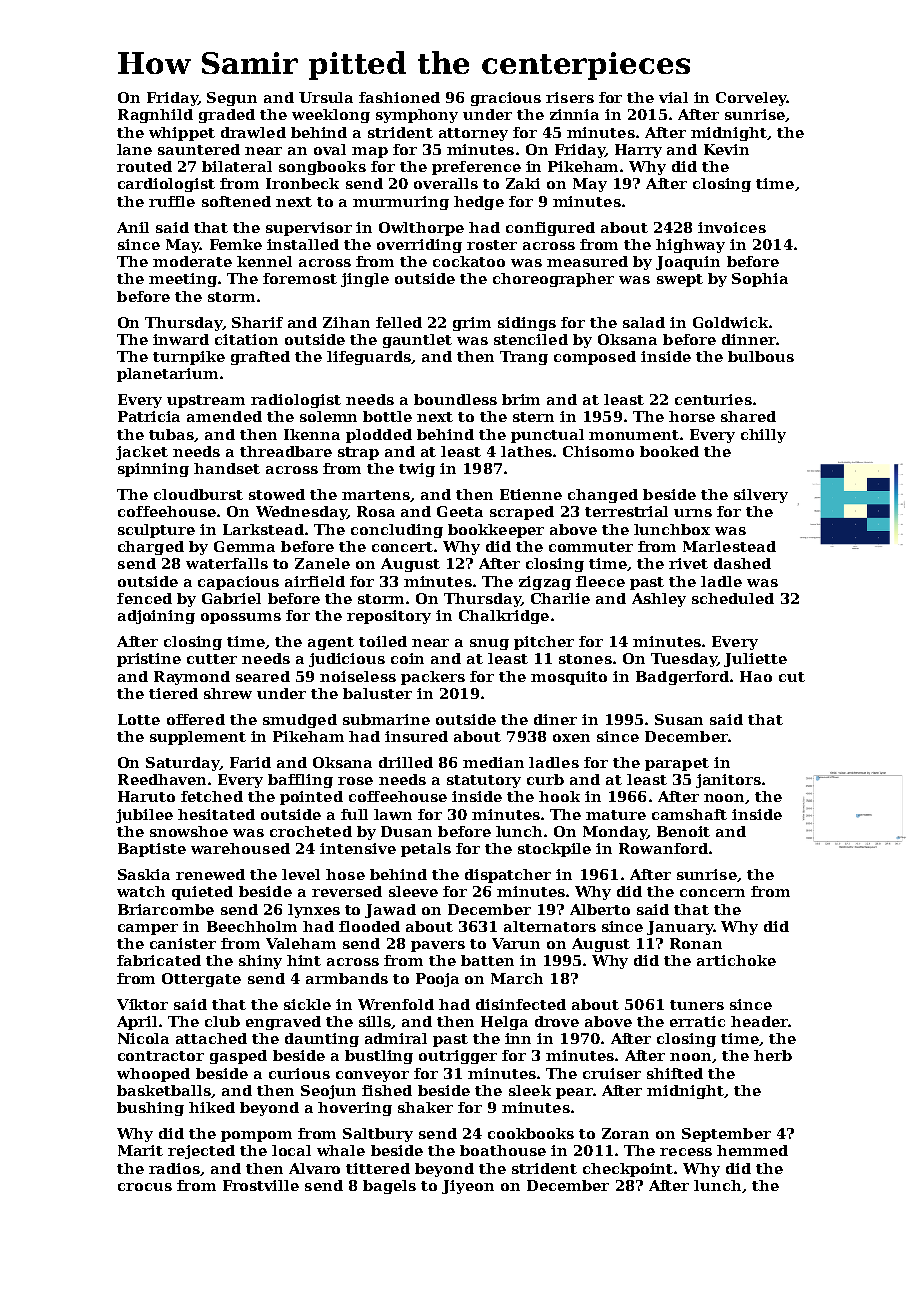  What do you see at coordinates (326, 97) in the document?
I see `Ursula` at bounding box center [326, 97].
